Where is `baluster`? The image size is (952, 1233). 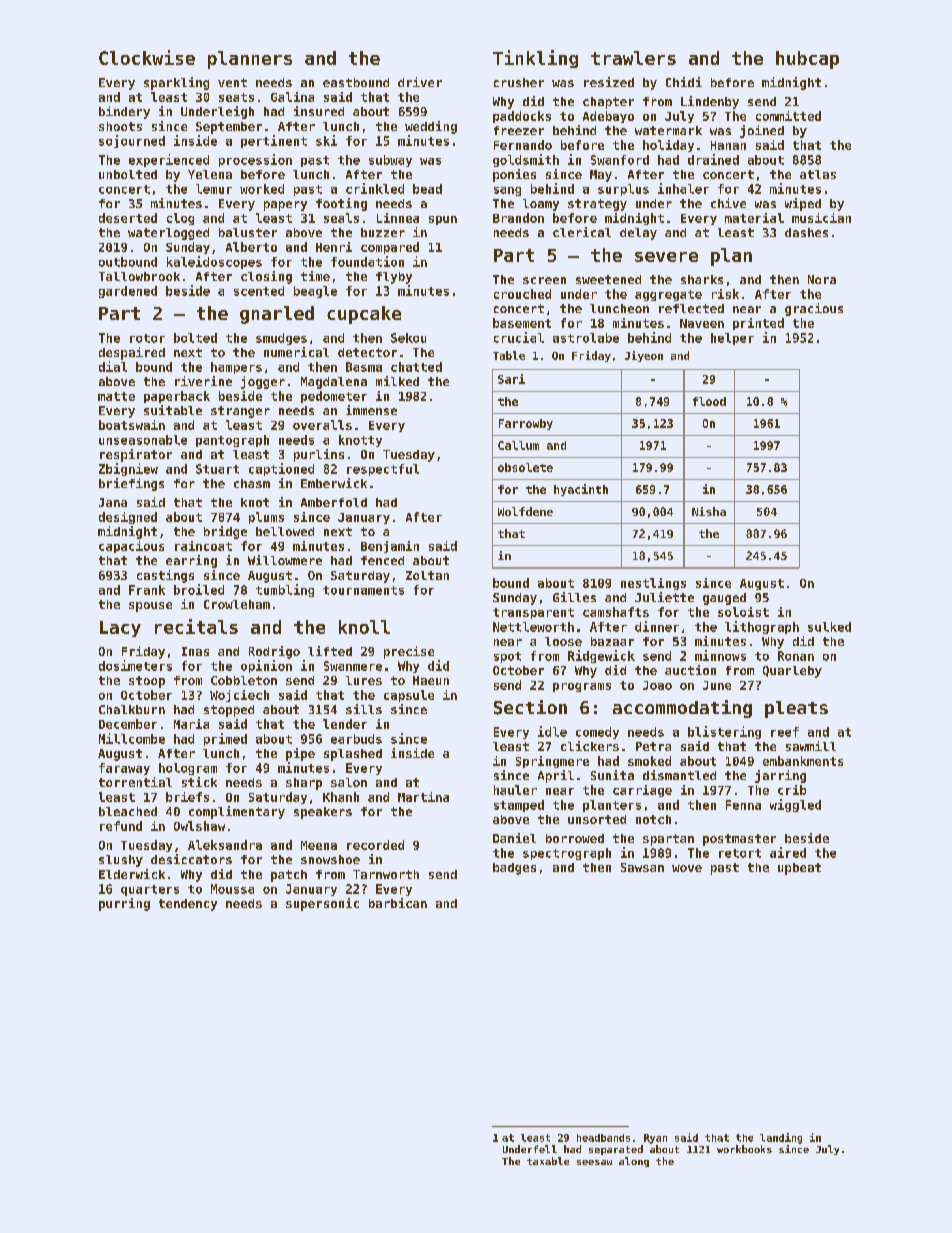 baluster is located at coordinates (248, 232).
